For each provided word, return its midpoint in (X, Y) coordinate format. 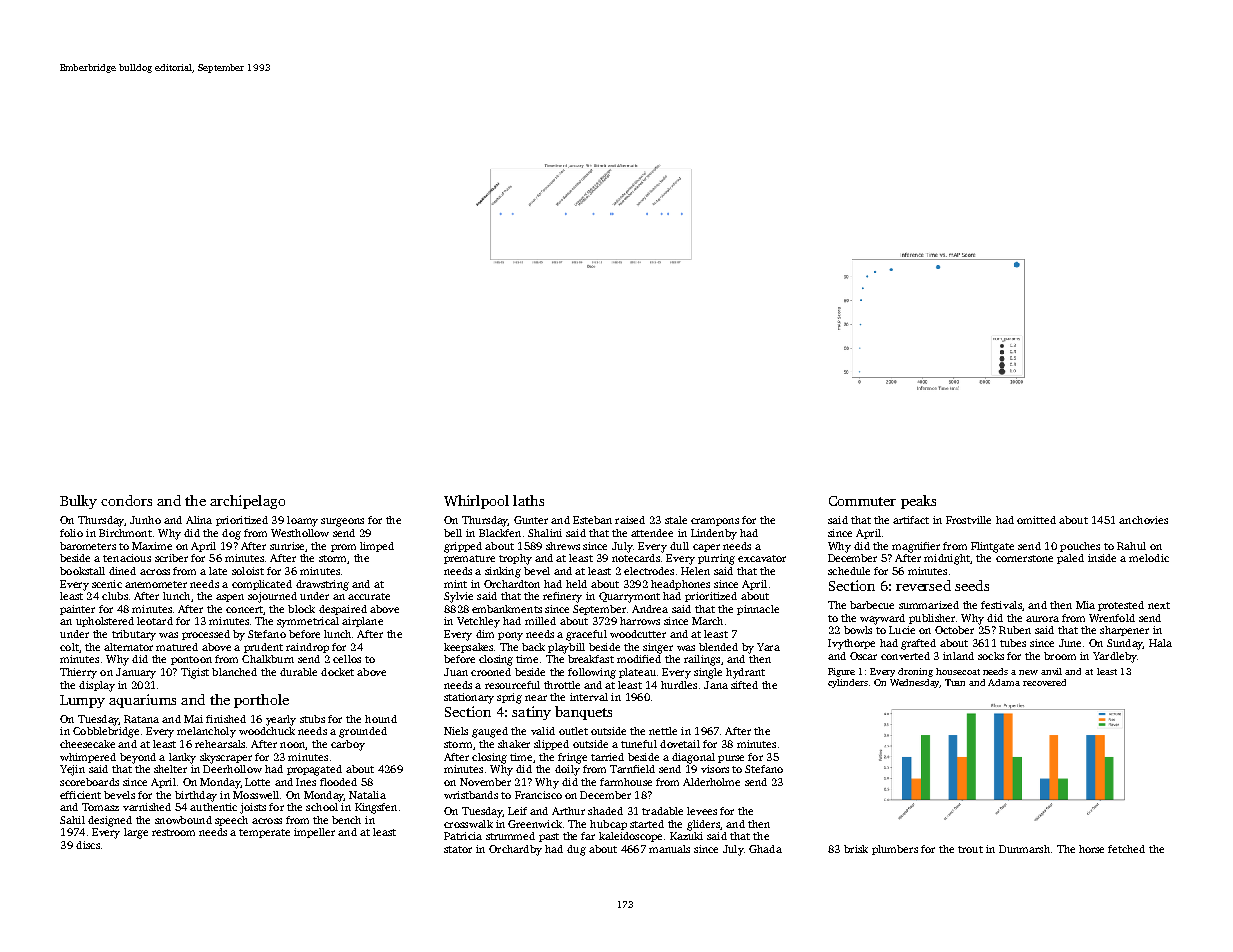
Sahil (72, 820)
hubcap (608, 825)
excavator (762, 558)
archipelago (247, 502)
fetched (1126, 849)
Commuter (862, 501)
